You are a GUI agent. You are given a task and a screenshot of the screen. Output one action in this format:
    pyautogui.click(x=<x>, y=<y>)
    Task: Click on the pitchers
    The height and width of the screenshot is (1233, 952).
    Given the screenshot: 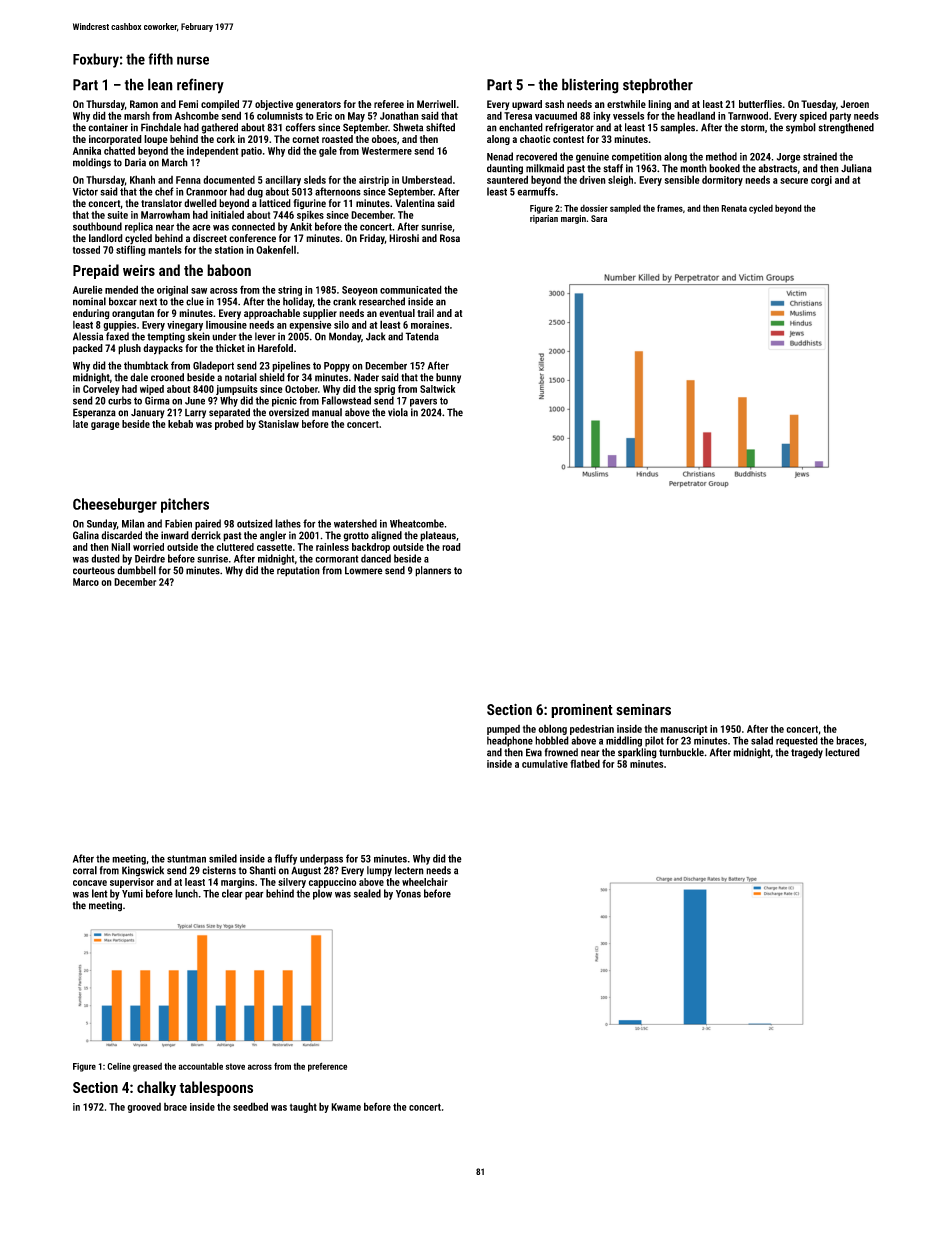 What is the action you would take?
    pyautogui.click(x=185, y=505)
